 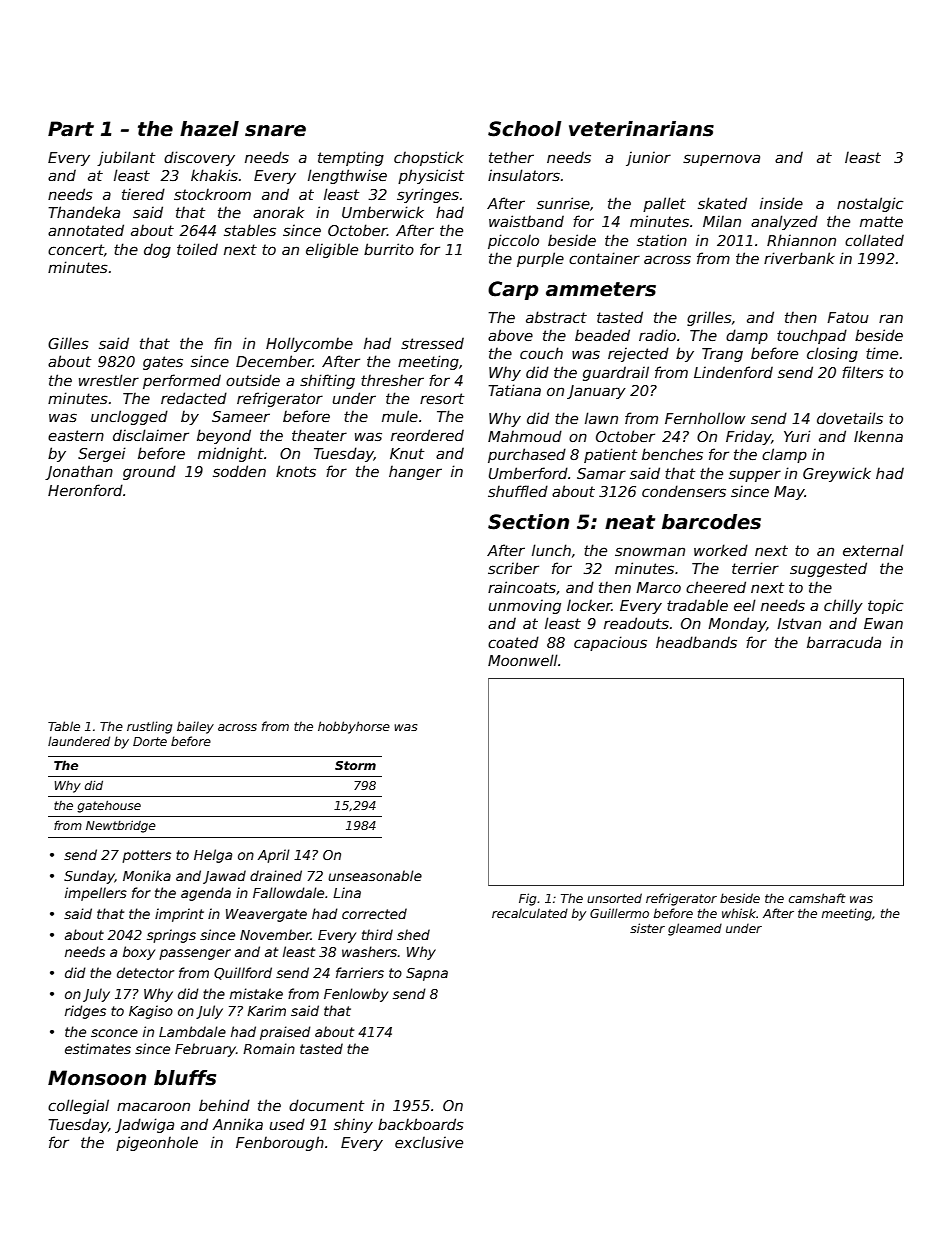 What do you see at coordinates (76, 249) in the image?
I see `concert` at bounding box center [76, 249].
